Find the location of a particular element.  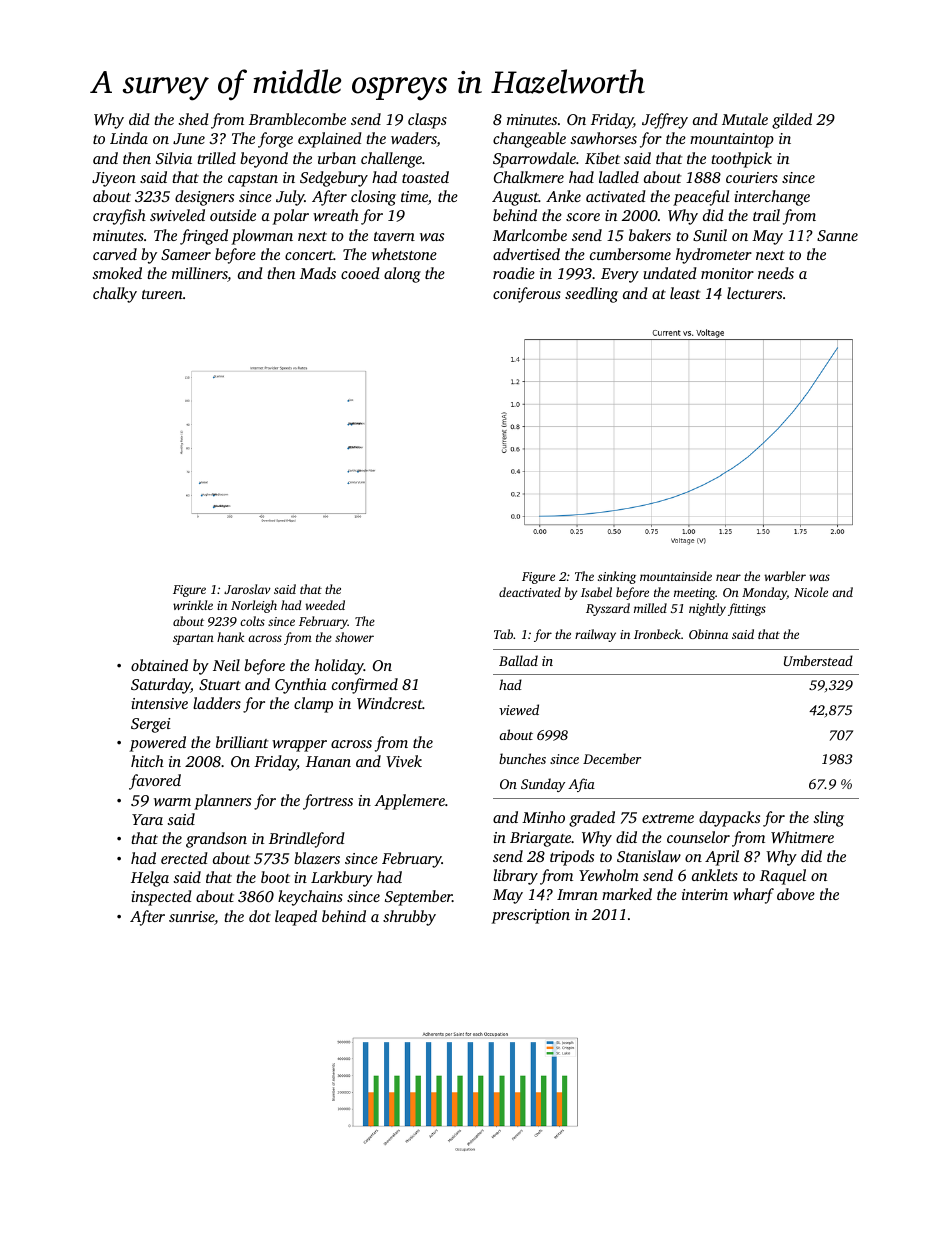

advertised is located at coordinates (526, 254).
